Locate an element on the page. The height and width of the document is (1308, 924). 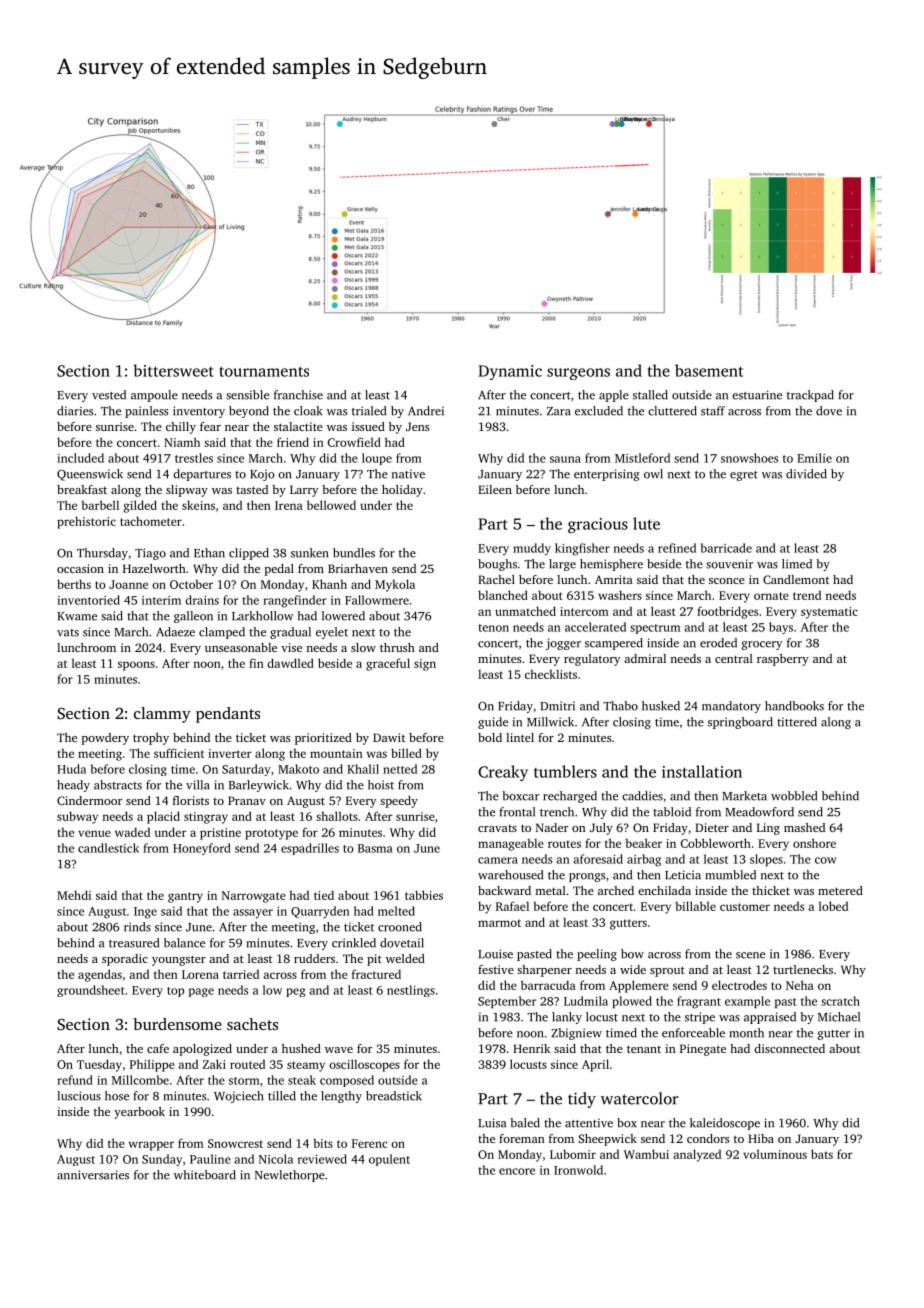
whiteboard is located at coordinates (205, 1175).
